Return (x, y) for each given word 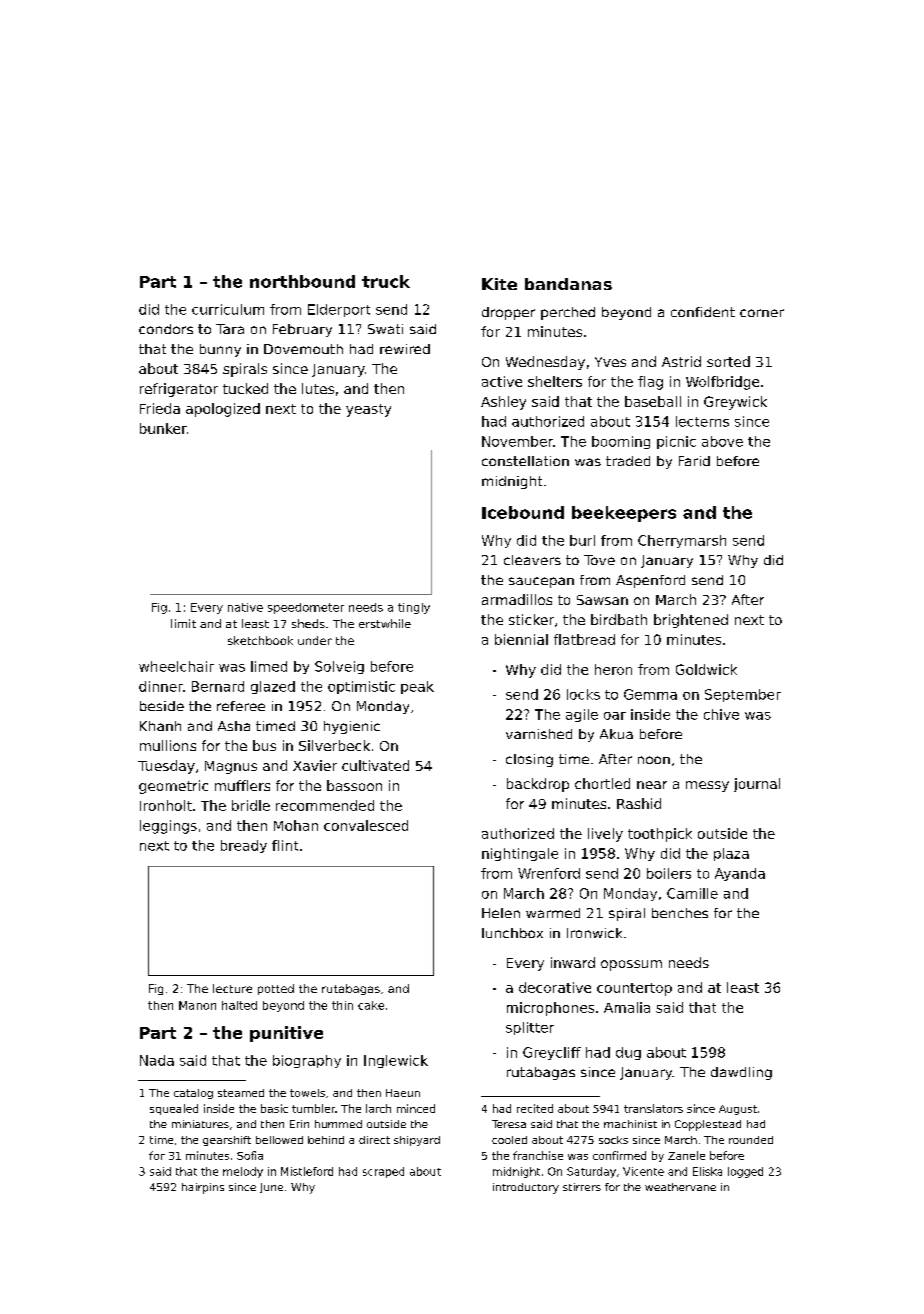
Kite (499, 284)
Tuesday (166, 767)
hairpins (203, 1188)
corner (762, 313)
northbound (302, 281)
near (652, 785)
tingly (414, 608)
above (722, 441)
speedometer (306, 608)
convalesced (366, 825)
